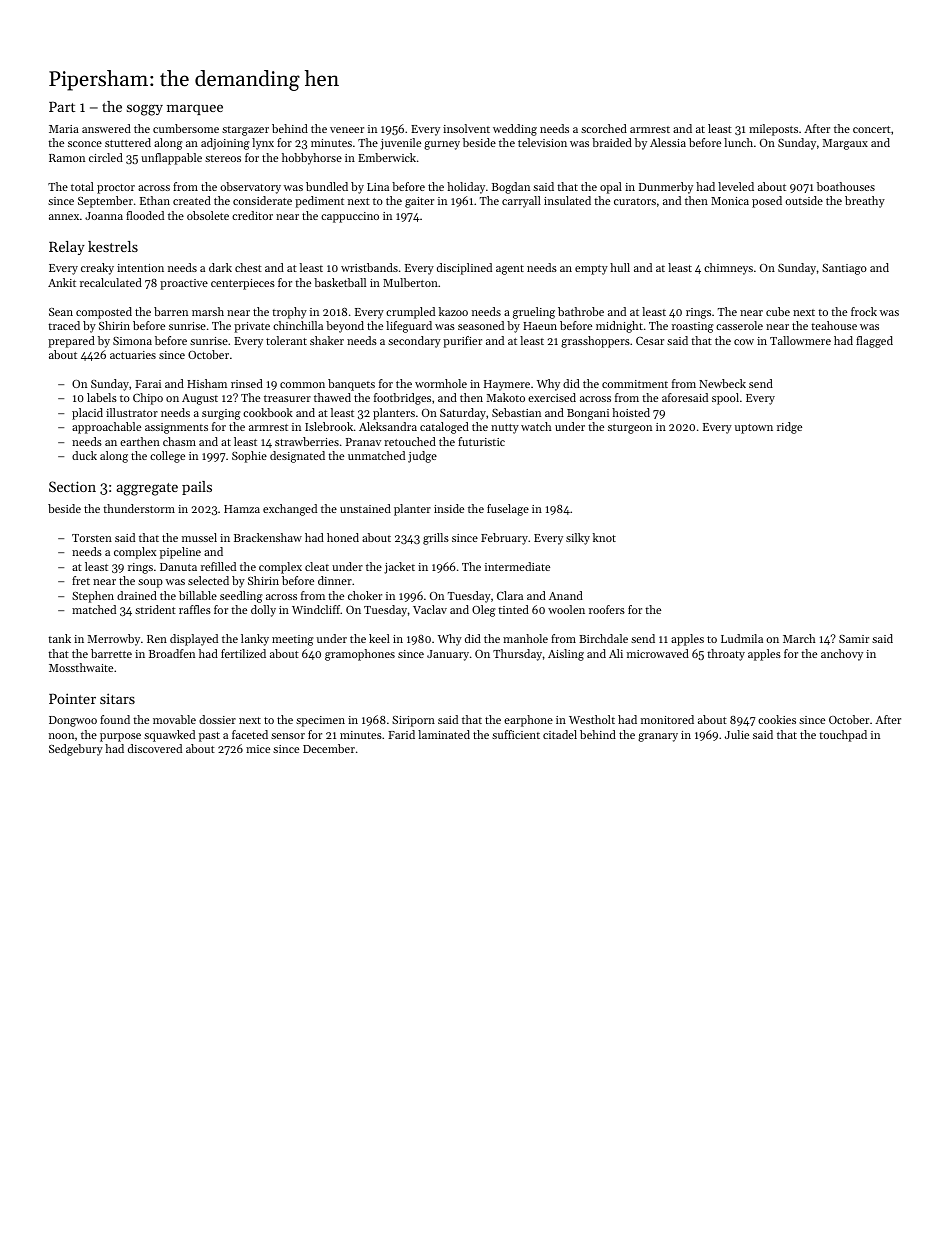 This document has height=1233, width=952. Describe the element at coordinates (742, 638) in the document. I see `Ludmila` at that location.
